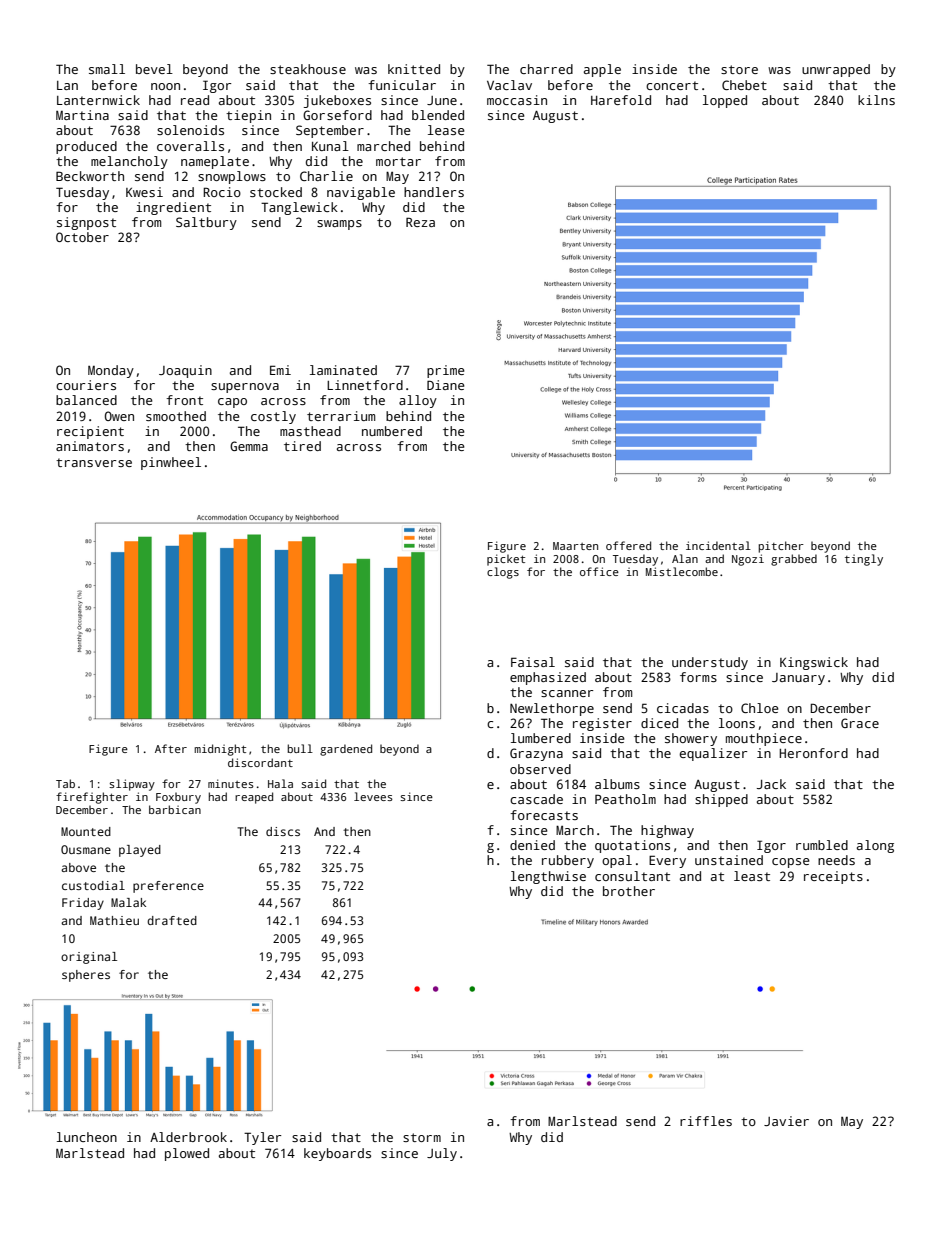 This screenshot has width=952, height=1233. I want to click on Tyler, so click(262, 1138).
